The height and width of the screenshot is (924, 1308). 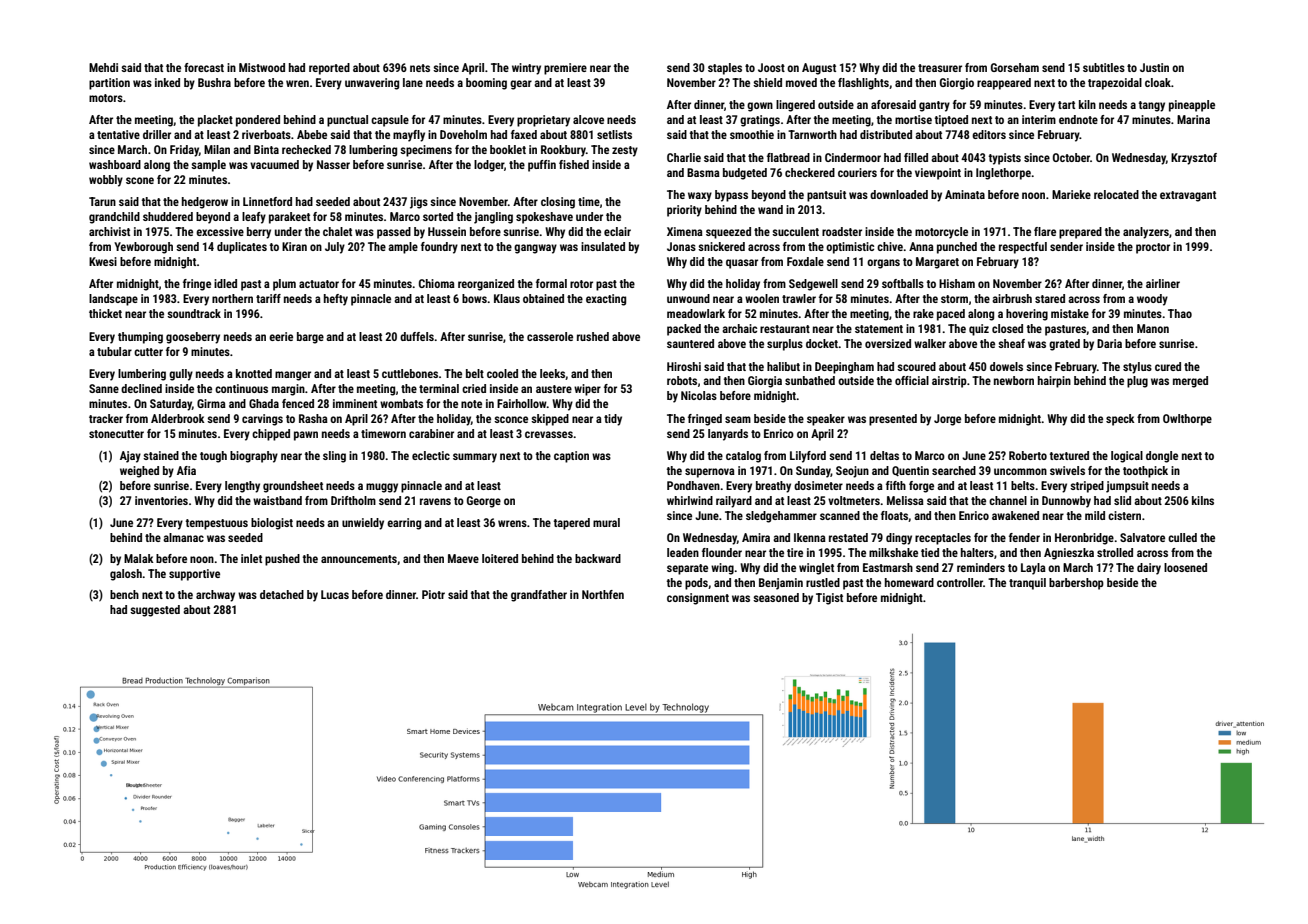 I want to click on typists, so click(x=1005, y=159).
